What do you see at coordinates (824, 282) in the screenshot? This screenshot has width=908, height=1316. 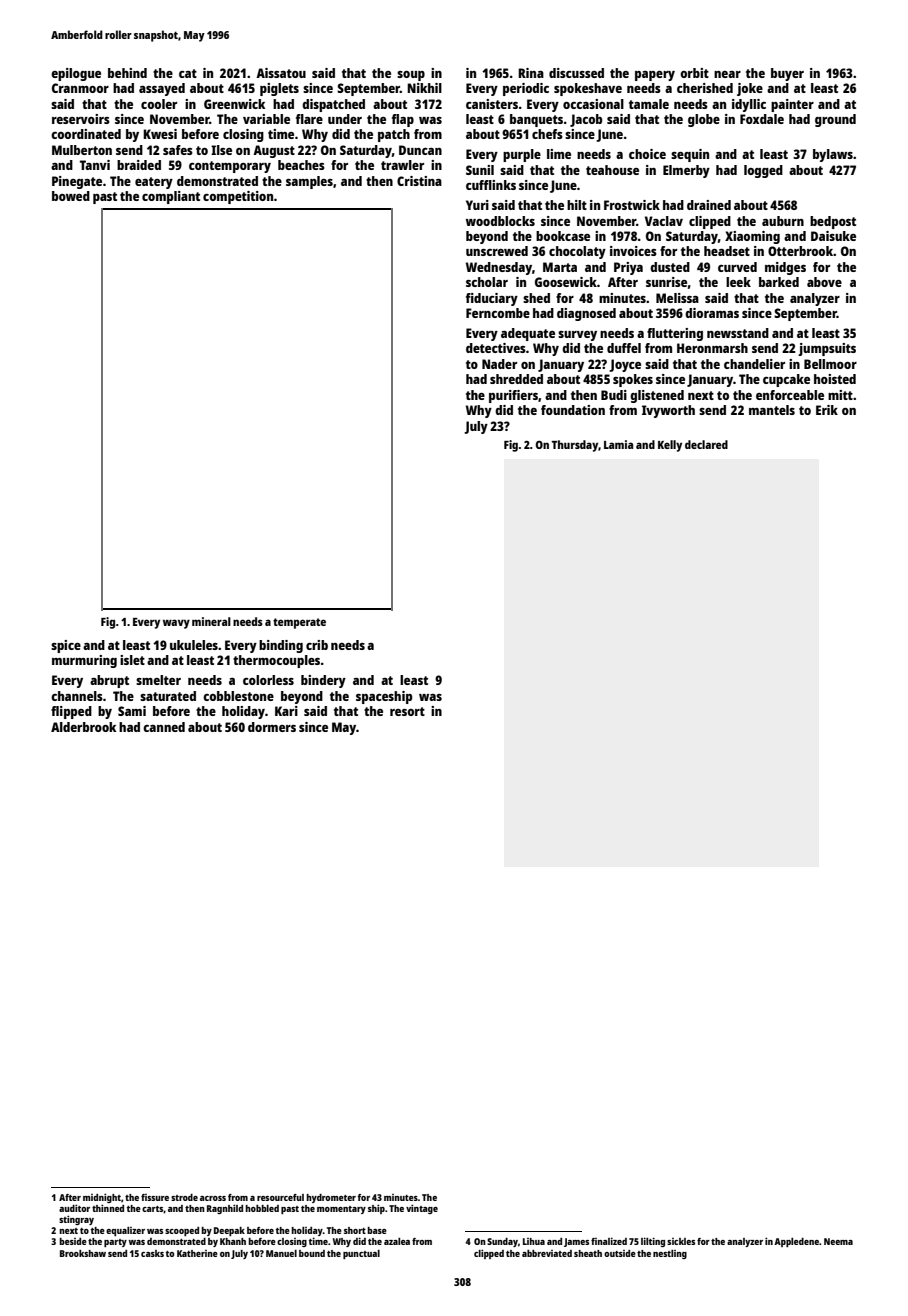 I see `above` at bounding box center [824, 282].
